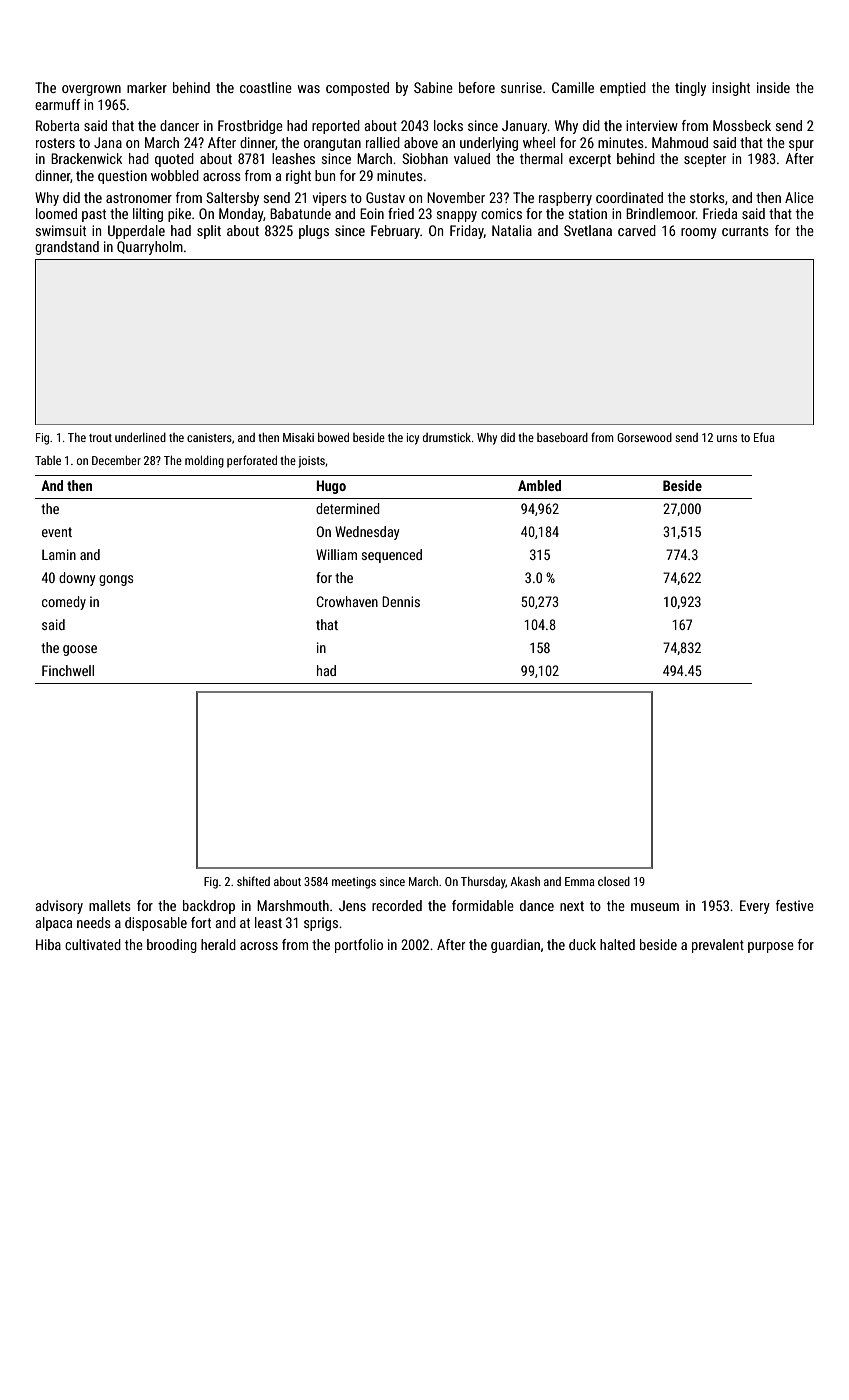 Image resolution: width=849 pixels, height=1400 pixels. I want to click on lilting, so click(148, 215).
